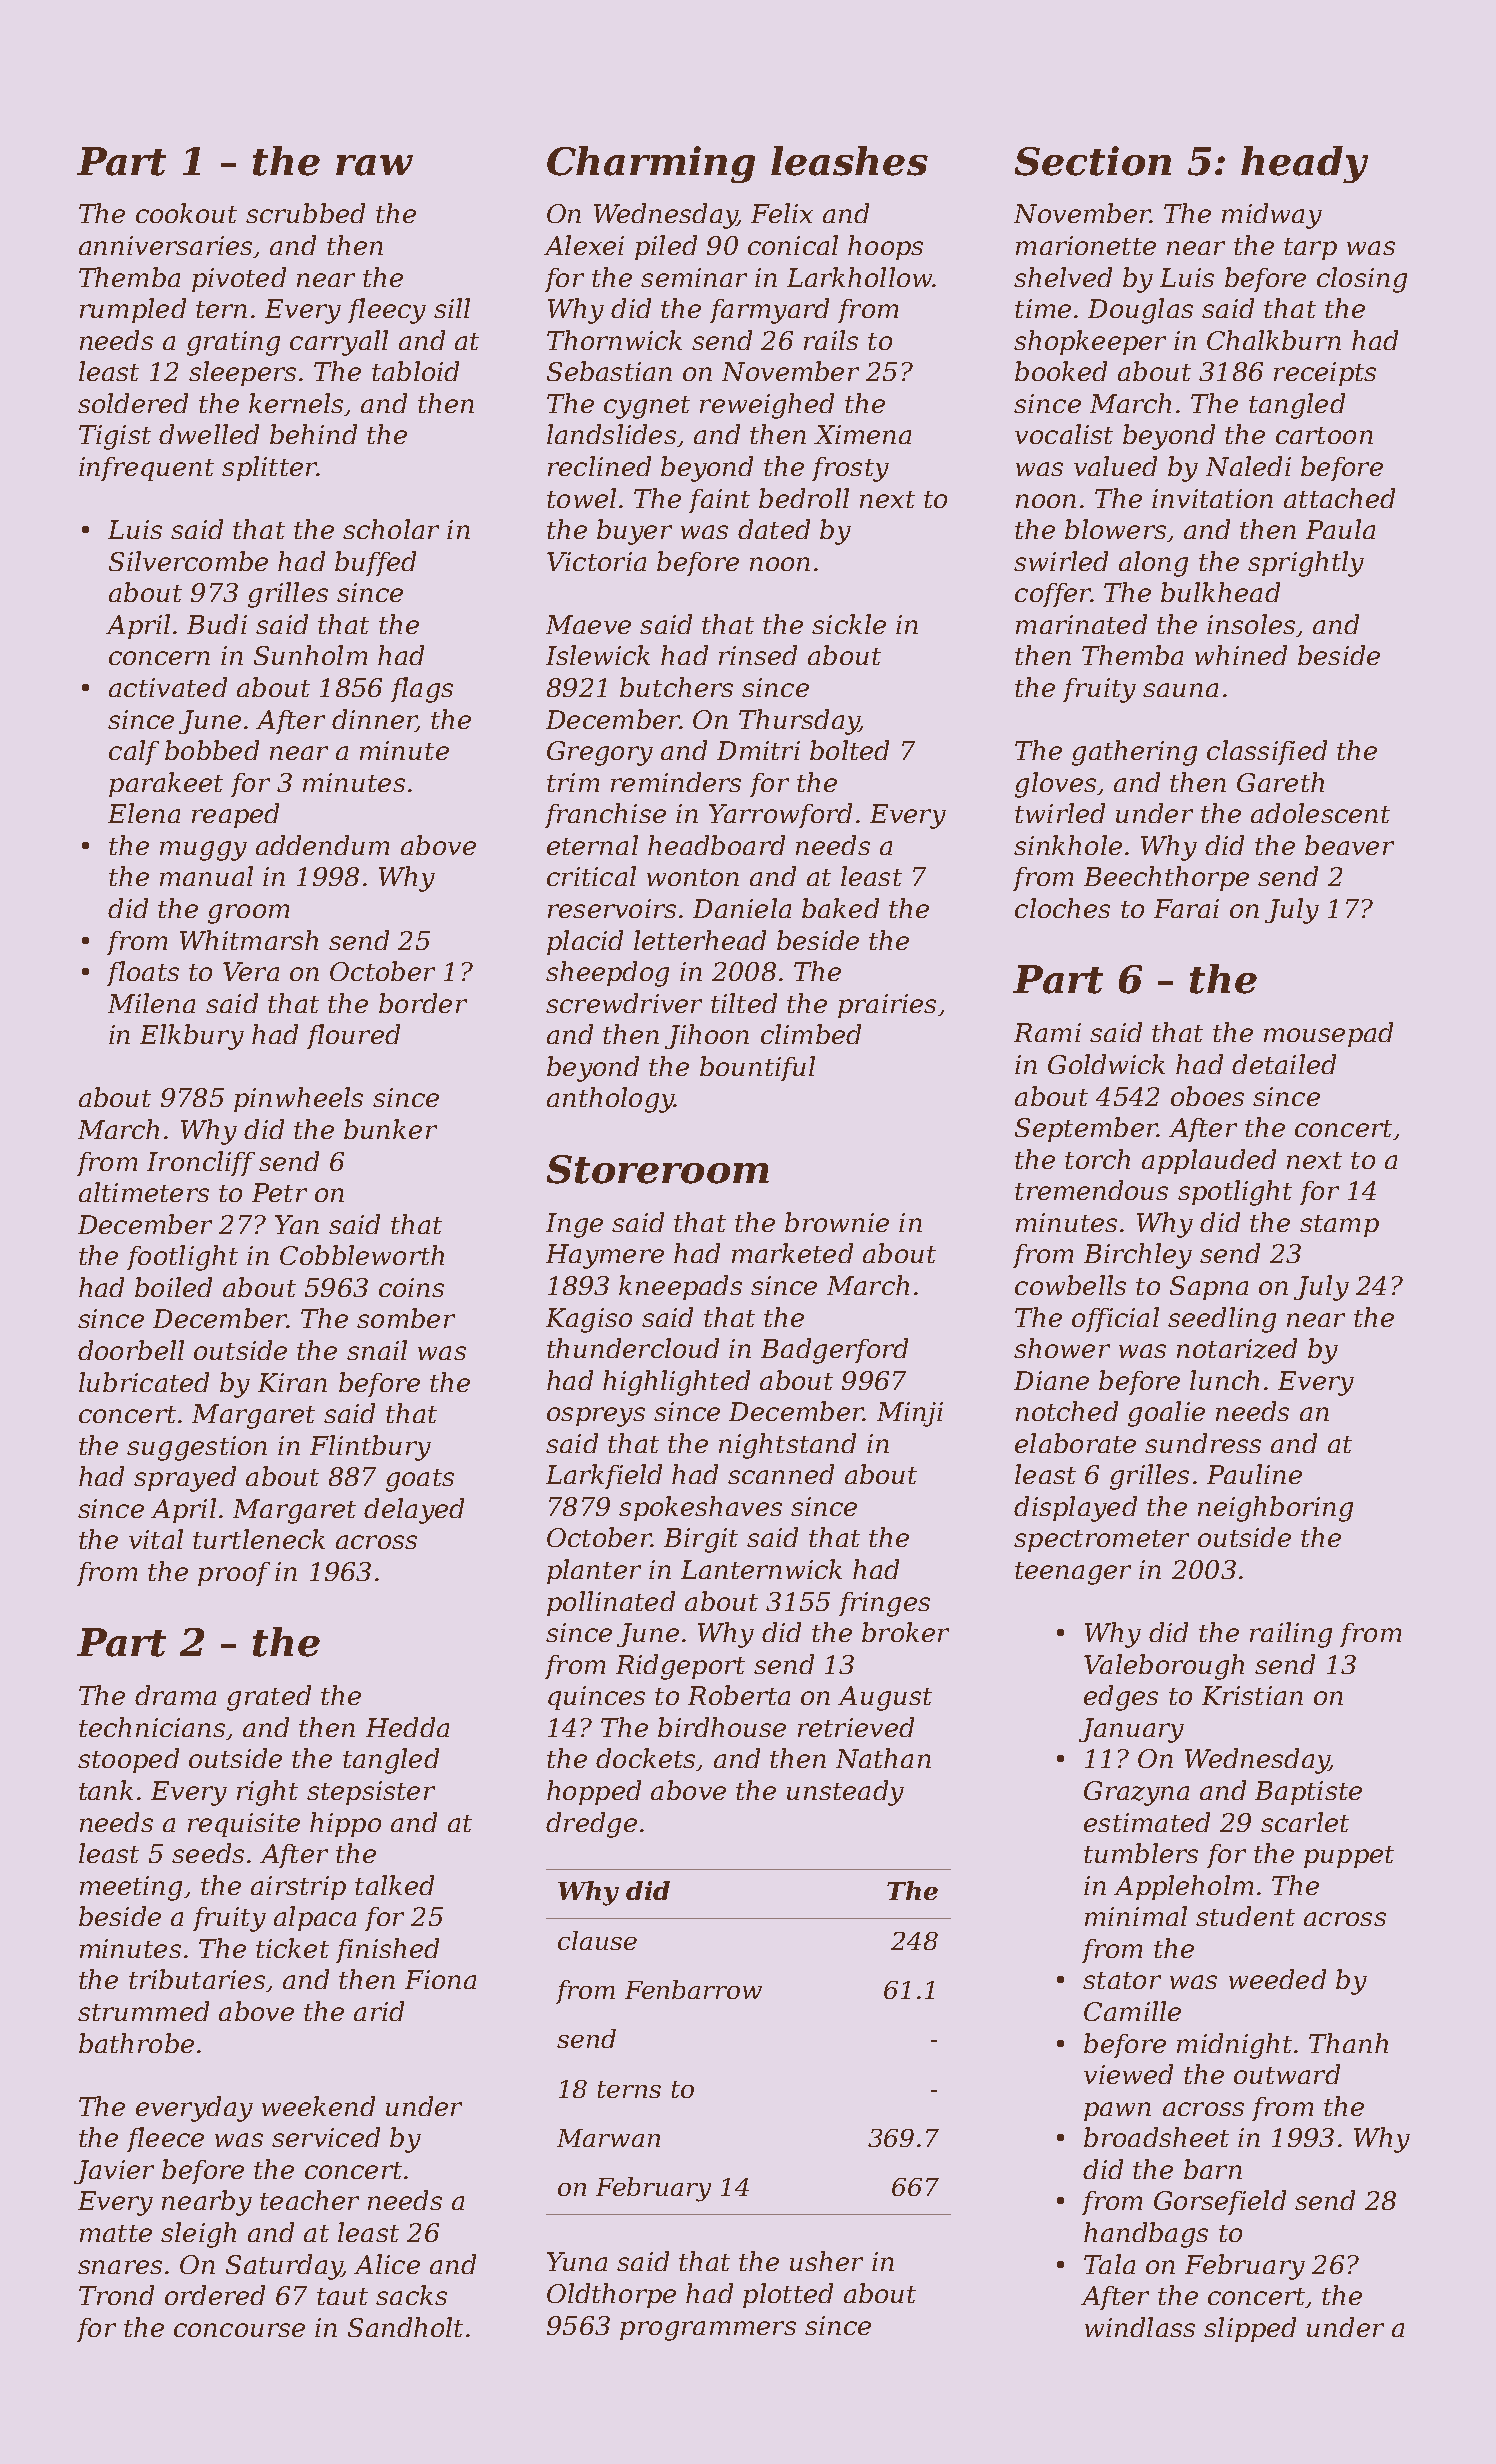  What do you see at coordinates (1349, 1857) in the page?
I see `puppet` at bounding box center [1349, 1857].
